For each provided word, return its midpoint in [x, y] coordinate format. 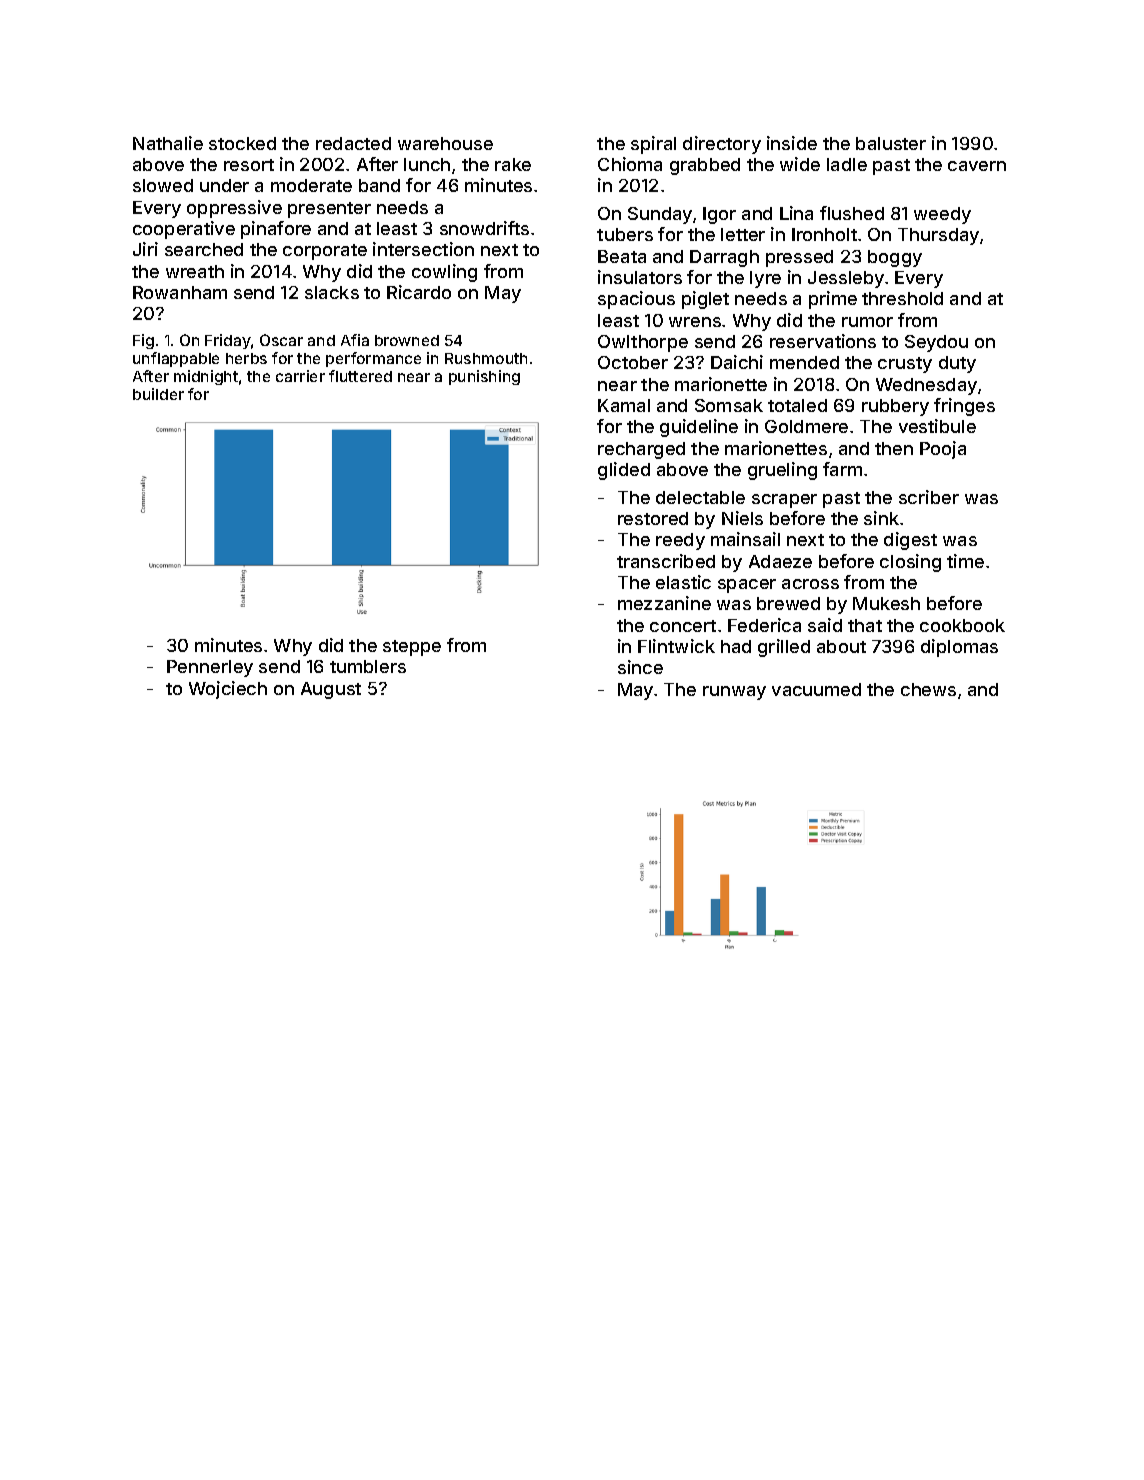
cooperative [184, 230]
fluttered [360, 376]
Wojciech [228, 690]
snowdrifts [484, 228]
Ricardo [419, 292]
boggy [895, 258]
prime [833, 300]
